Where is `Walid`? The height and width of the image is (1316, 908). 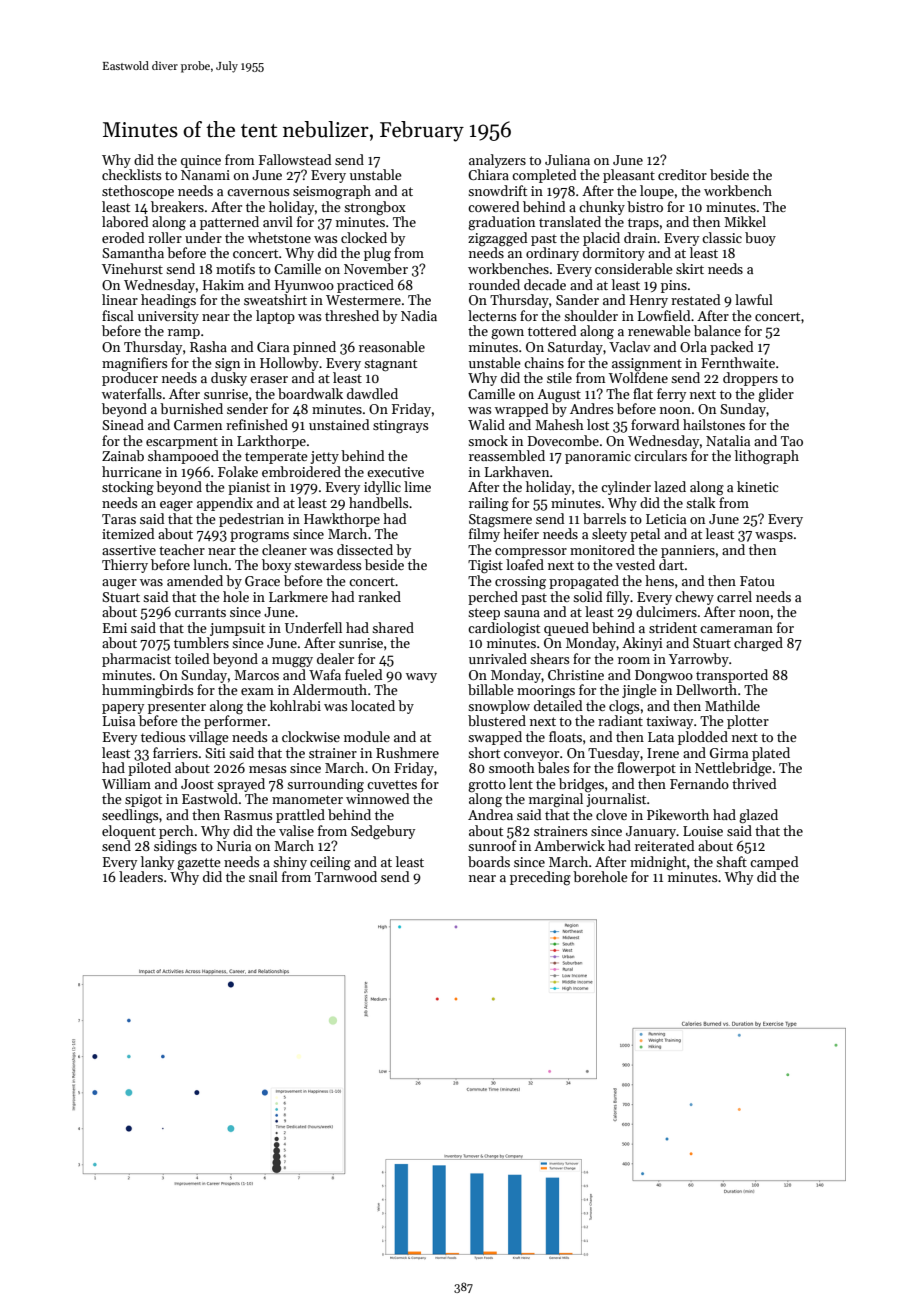
Walid is located at coordinates (486, 424).
